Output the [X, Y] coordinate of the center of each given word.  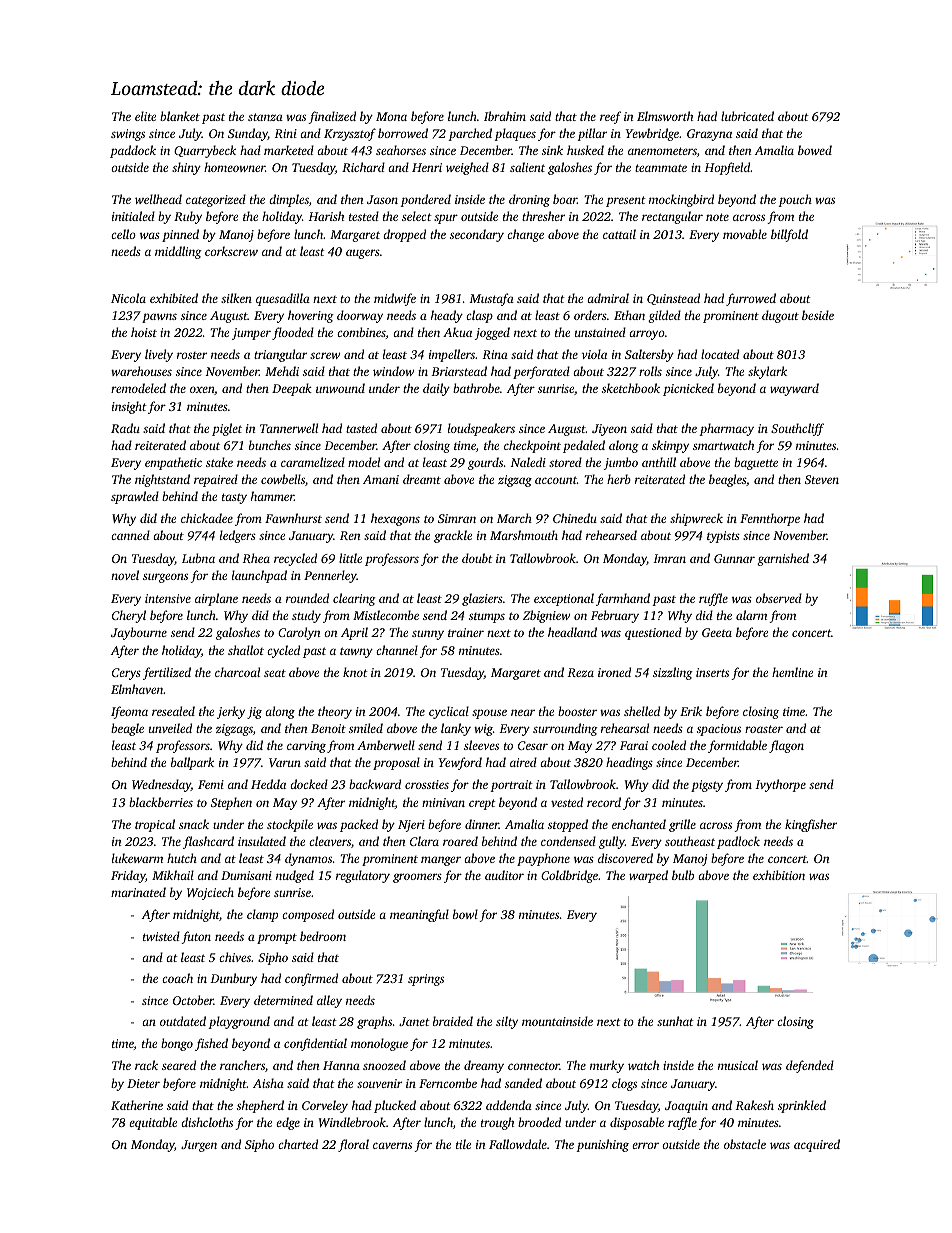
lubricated [747, 116]
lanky [456, 729]
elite [145, 116]
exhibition [779, 875]
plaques [515, 134]
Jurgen [199, 1146]
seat [275, 673]
